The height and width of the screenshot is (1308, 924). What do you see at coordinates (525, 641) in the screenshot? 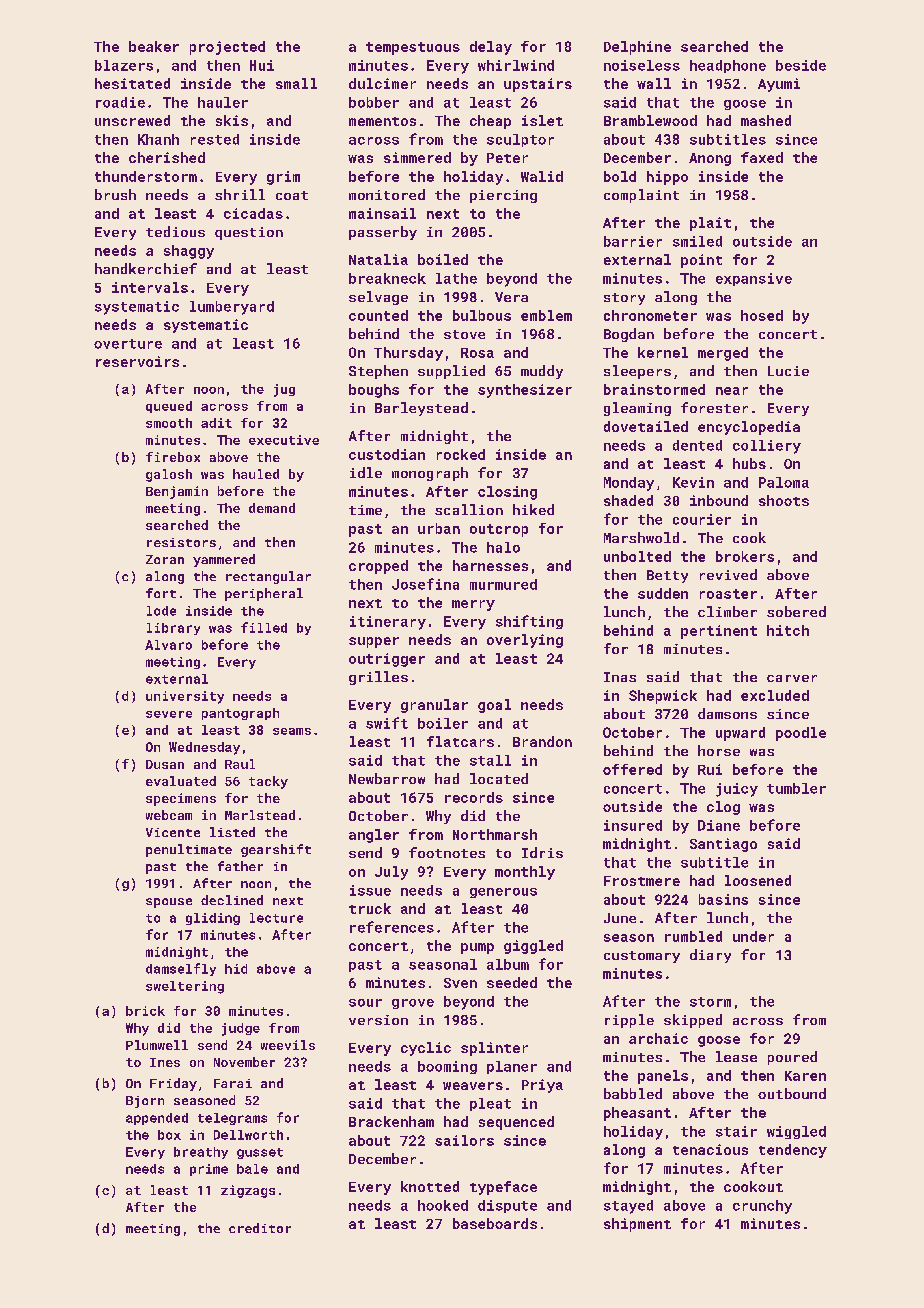
I see `overlying` at bounding box center [525, 641].
